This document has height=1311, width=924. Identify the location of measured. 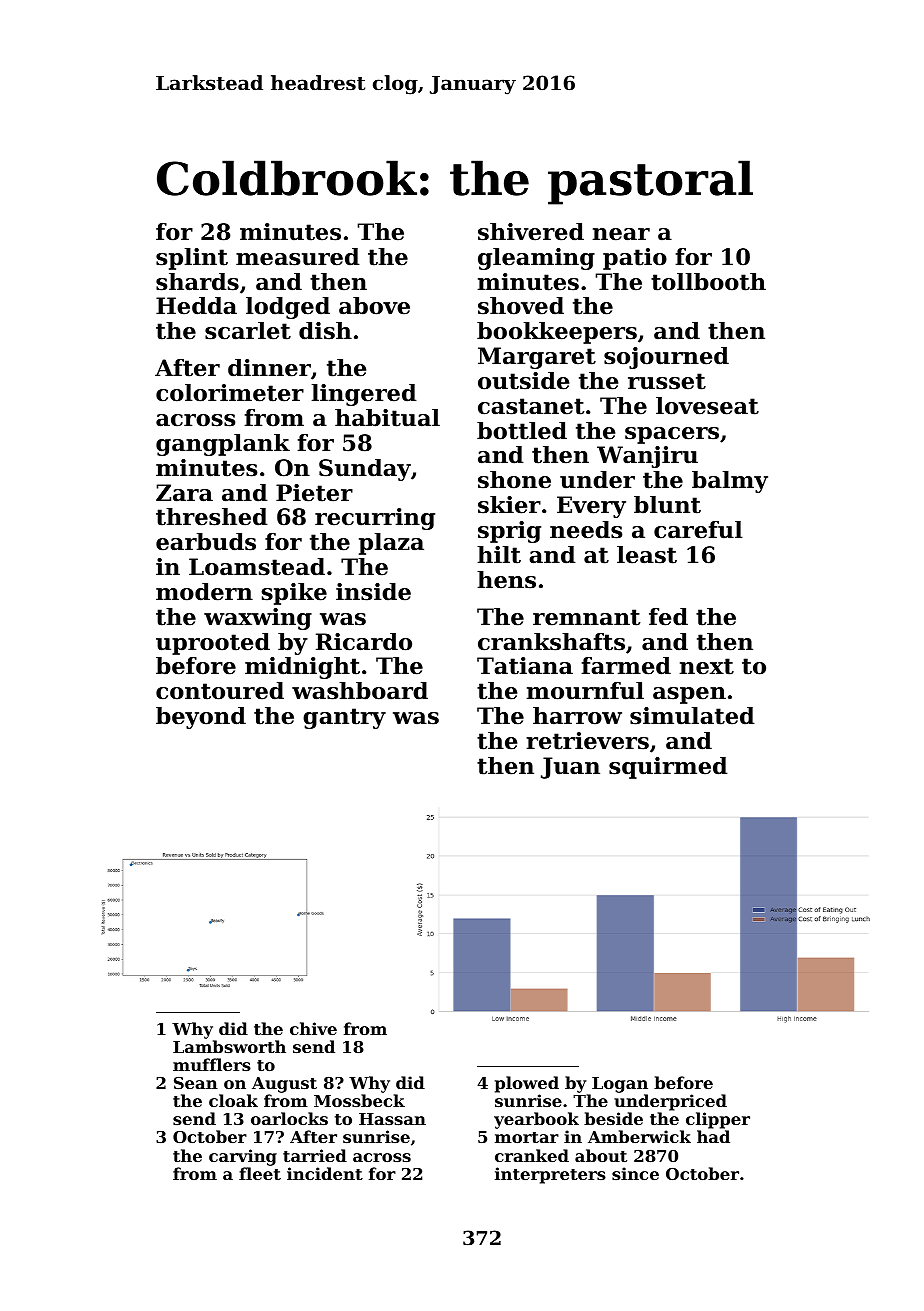
(298, 257).
